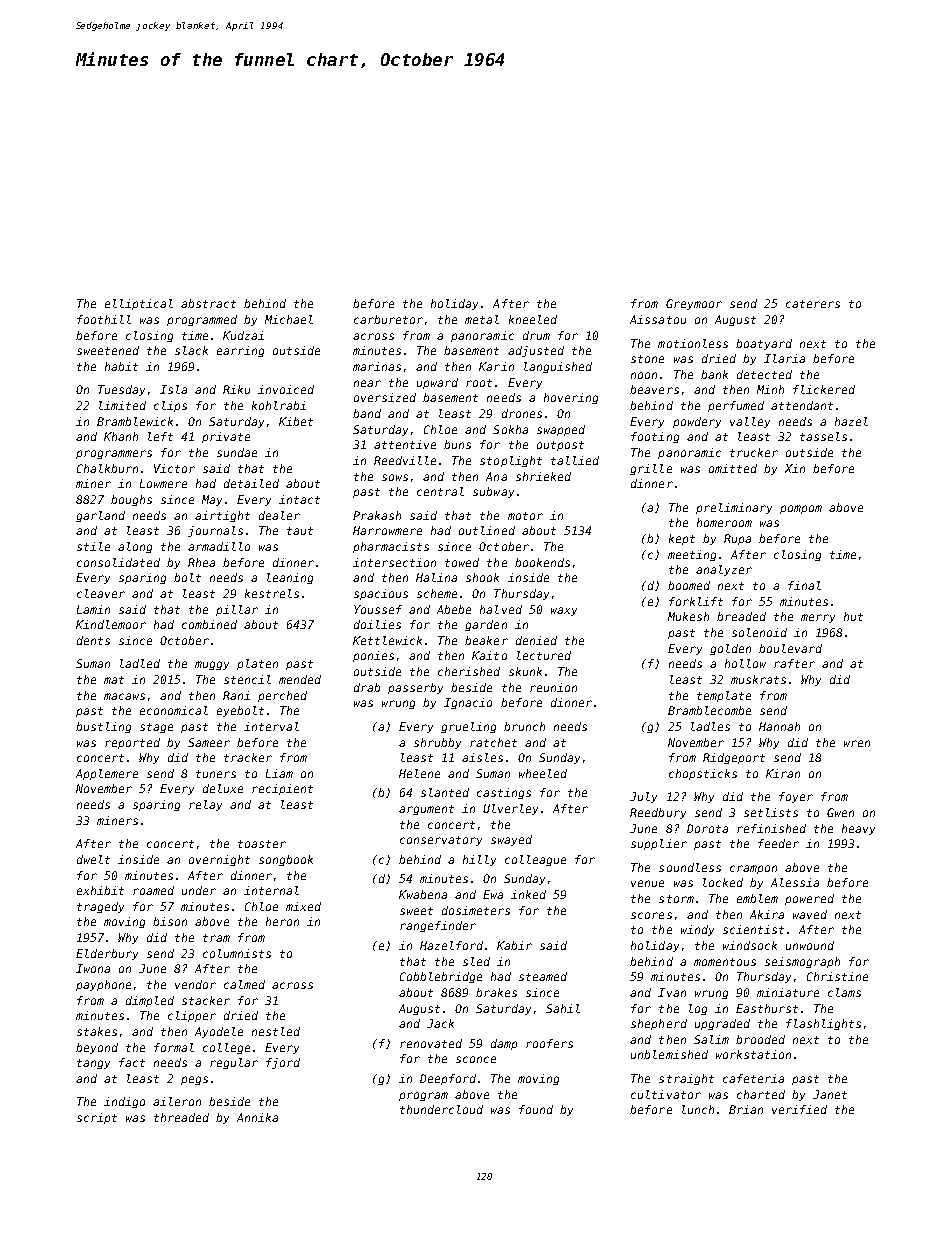 This page has width=952, height=1233. What do you see at coordinates (790, 648) in the page?
I see `boulevard` at bounding box center [790, 648].
